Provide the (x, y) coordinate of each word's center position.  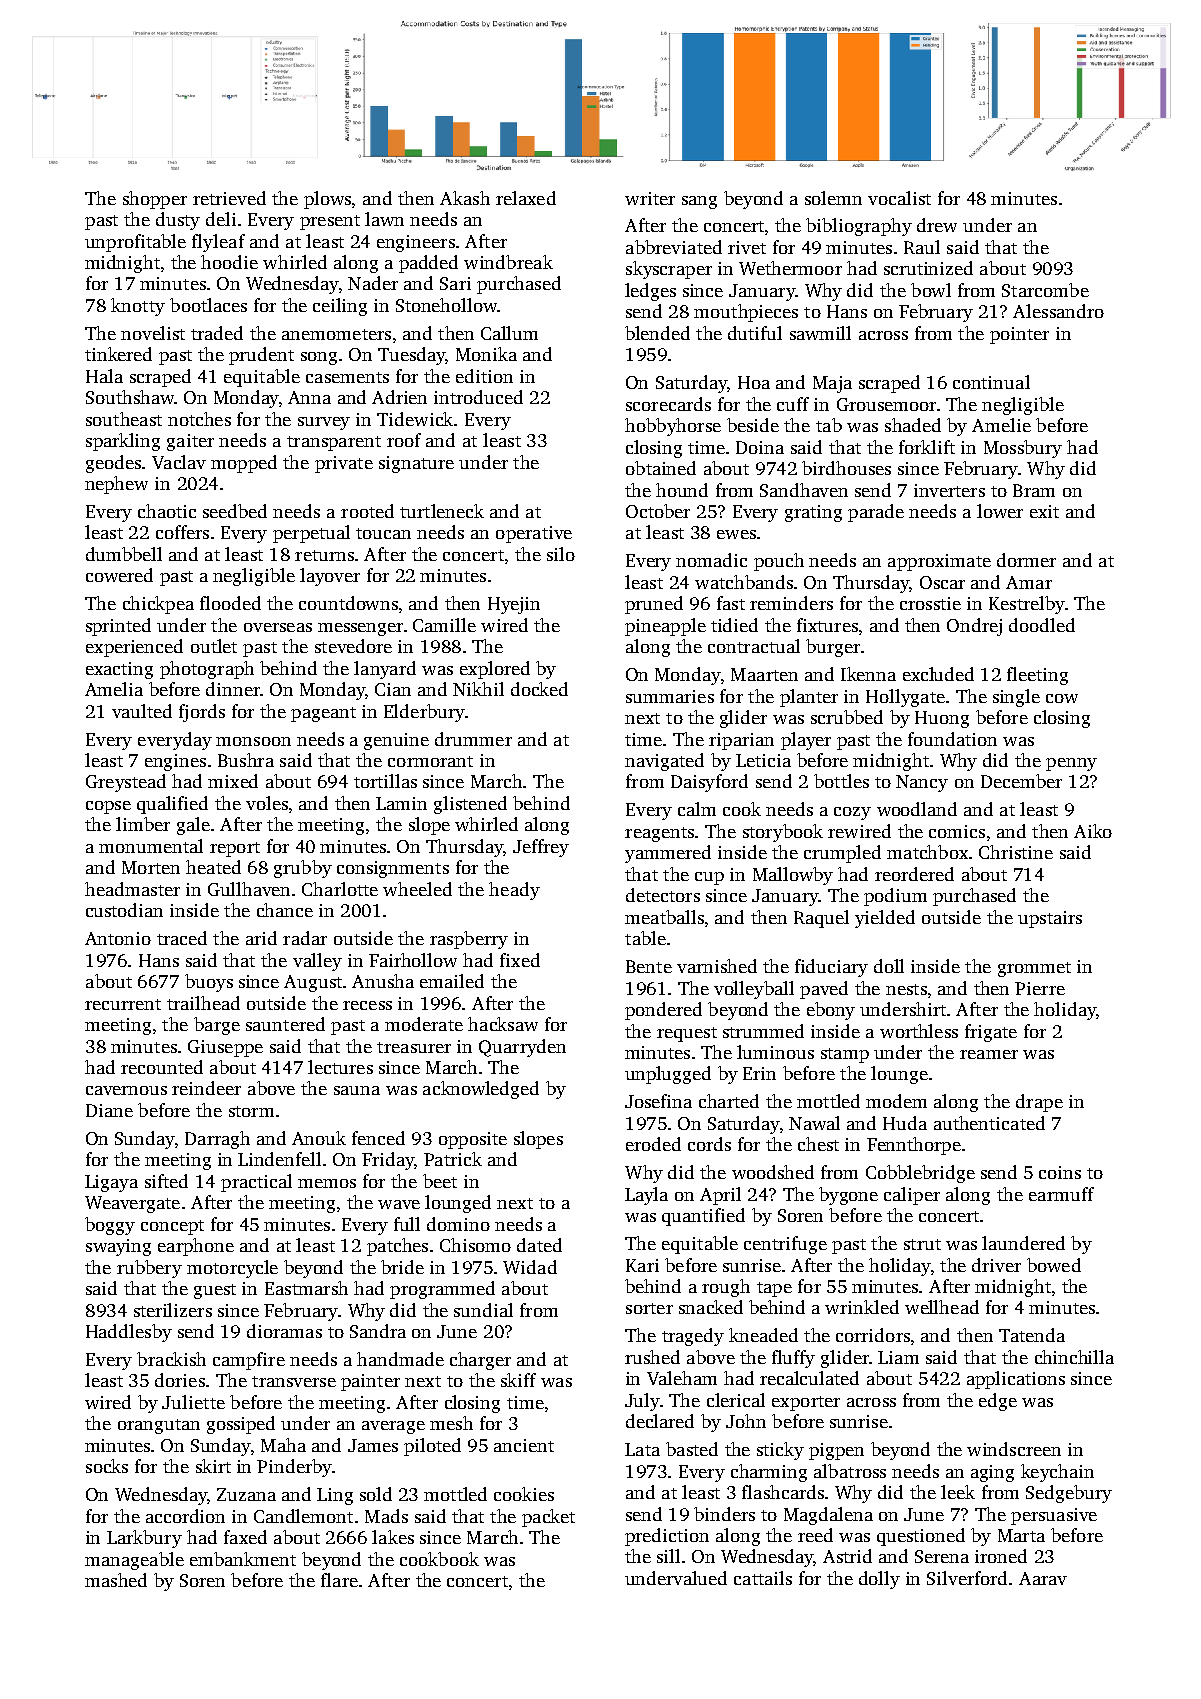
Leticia (763, 760)
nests (906, 989)
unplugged (668, 1075)
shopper (155, 200)
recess (367, 1005)
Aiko (1093, 831)
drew (937, 225)
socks (107, 1466)
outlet (214, 646)
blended (657, 333)
